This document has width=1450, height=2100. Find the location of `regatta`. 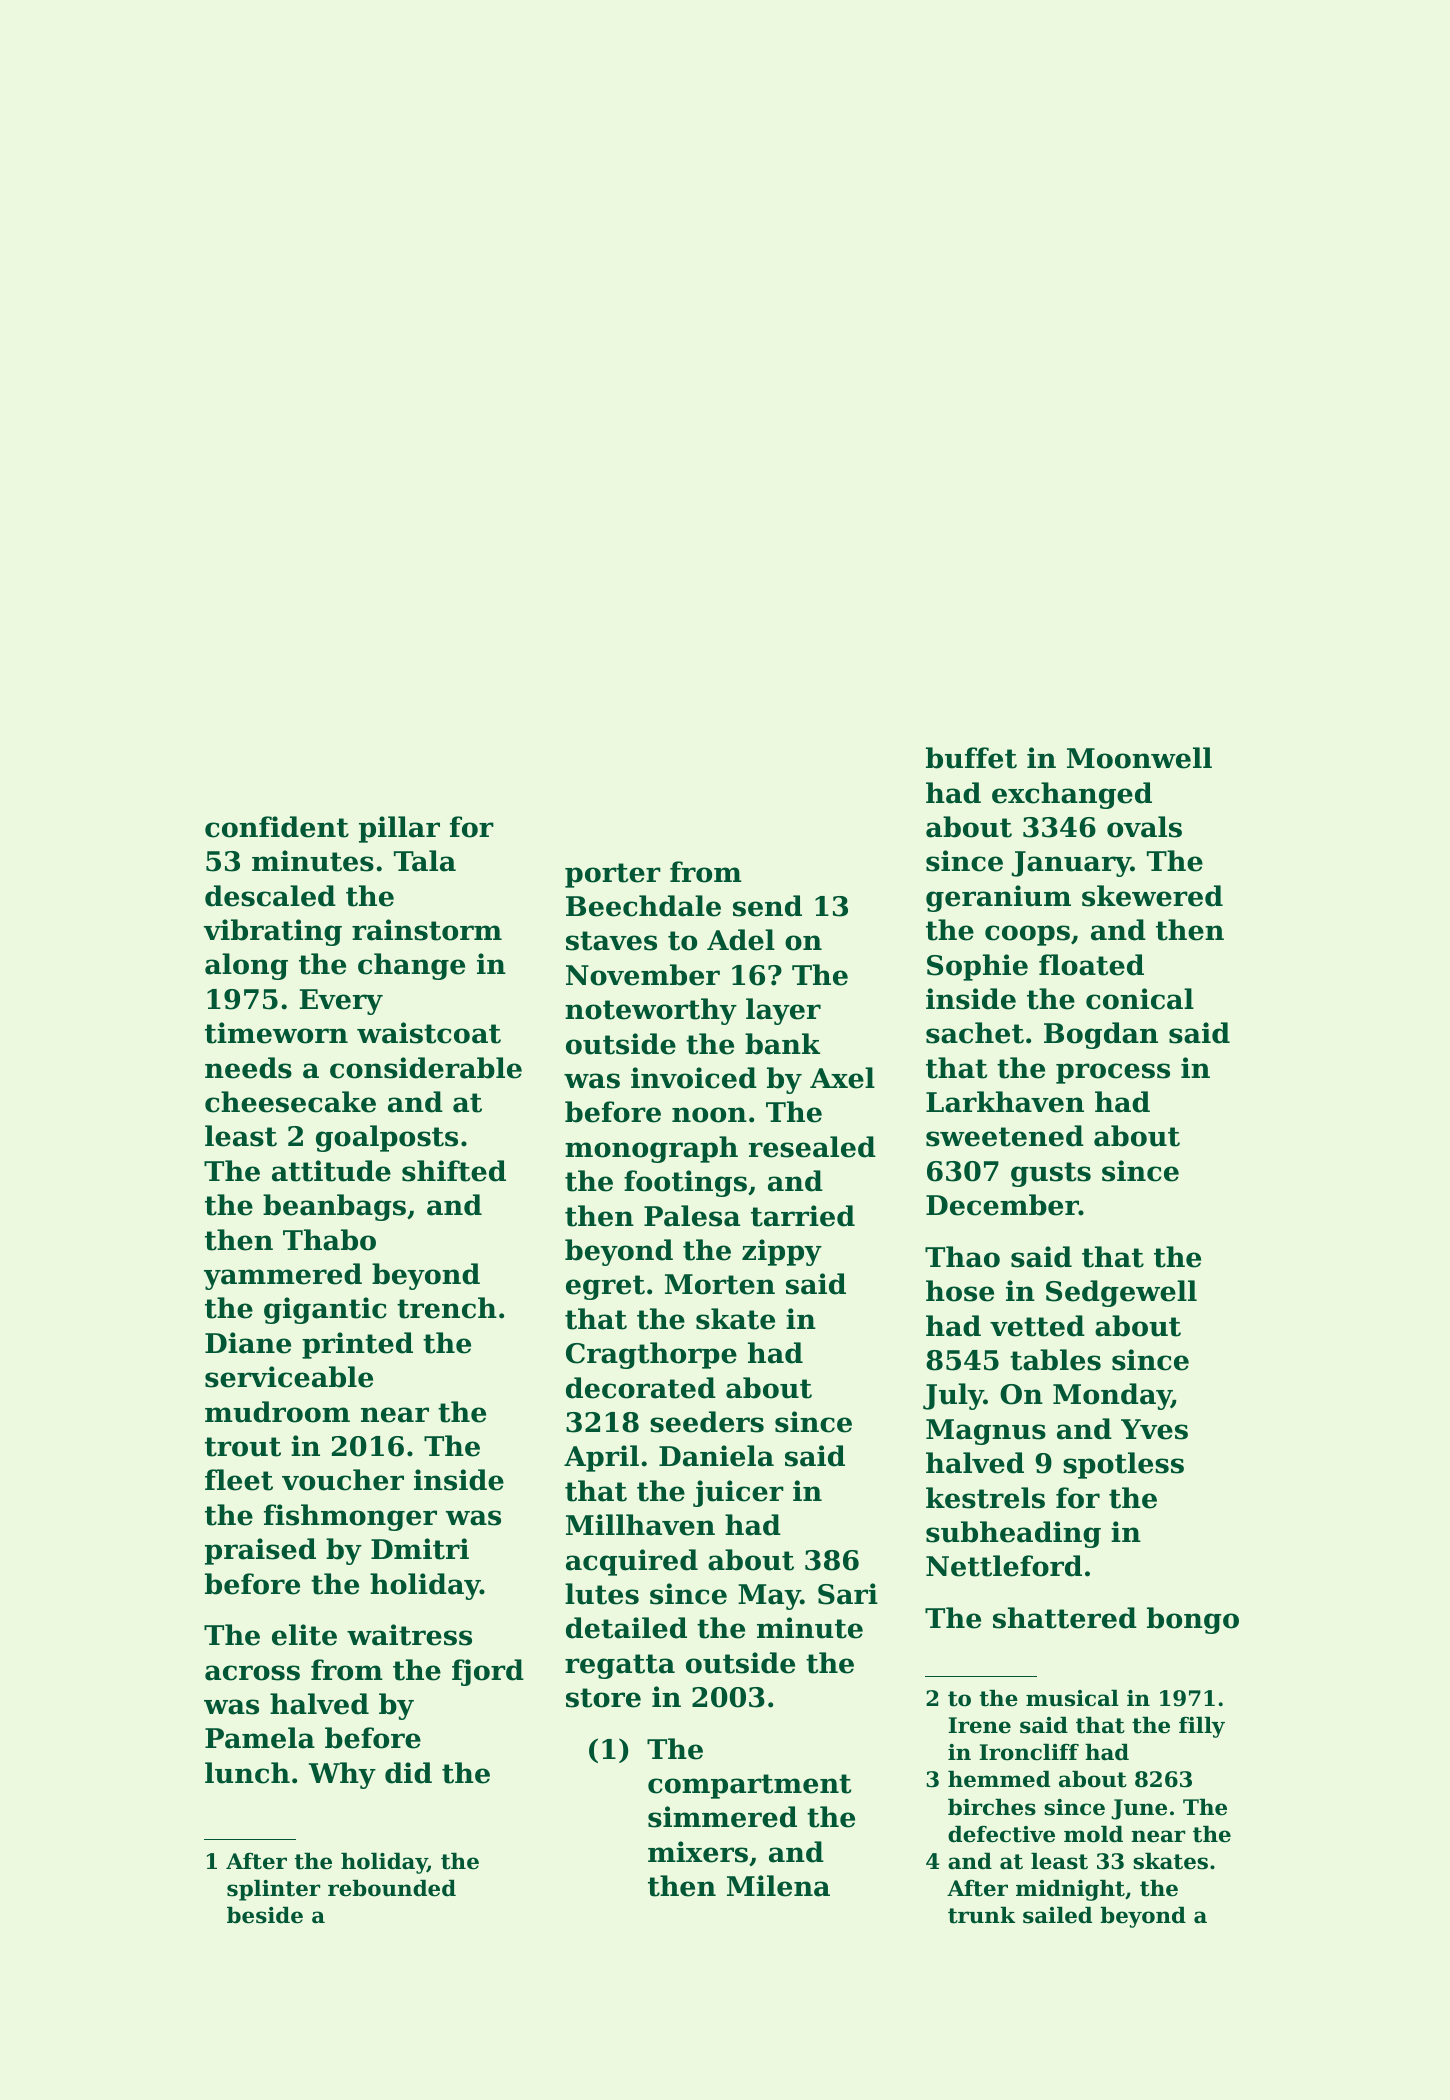

regatta is located at coordinates (620, 1666).
